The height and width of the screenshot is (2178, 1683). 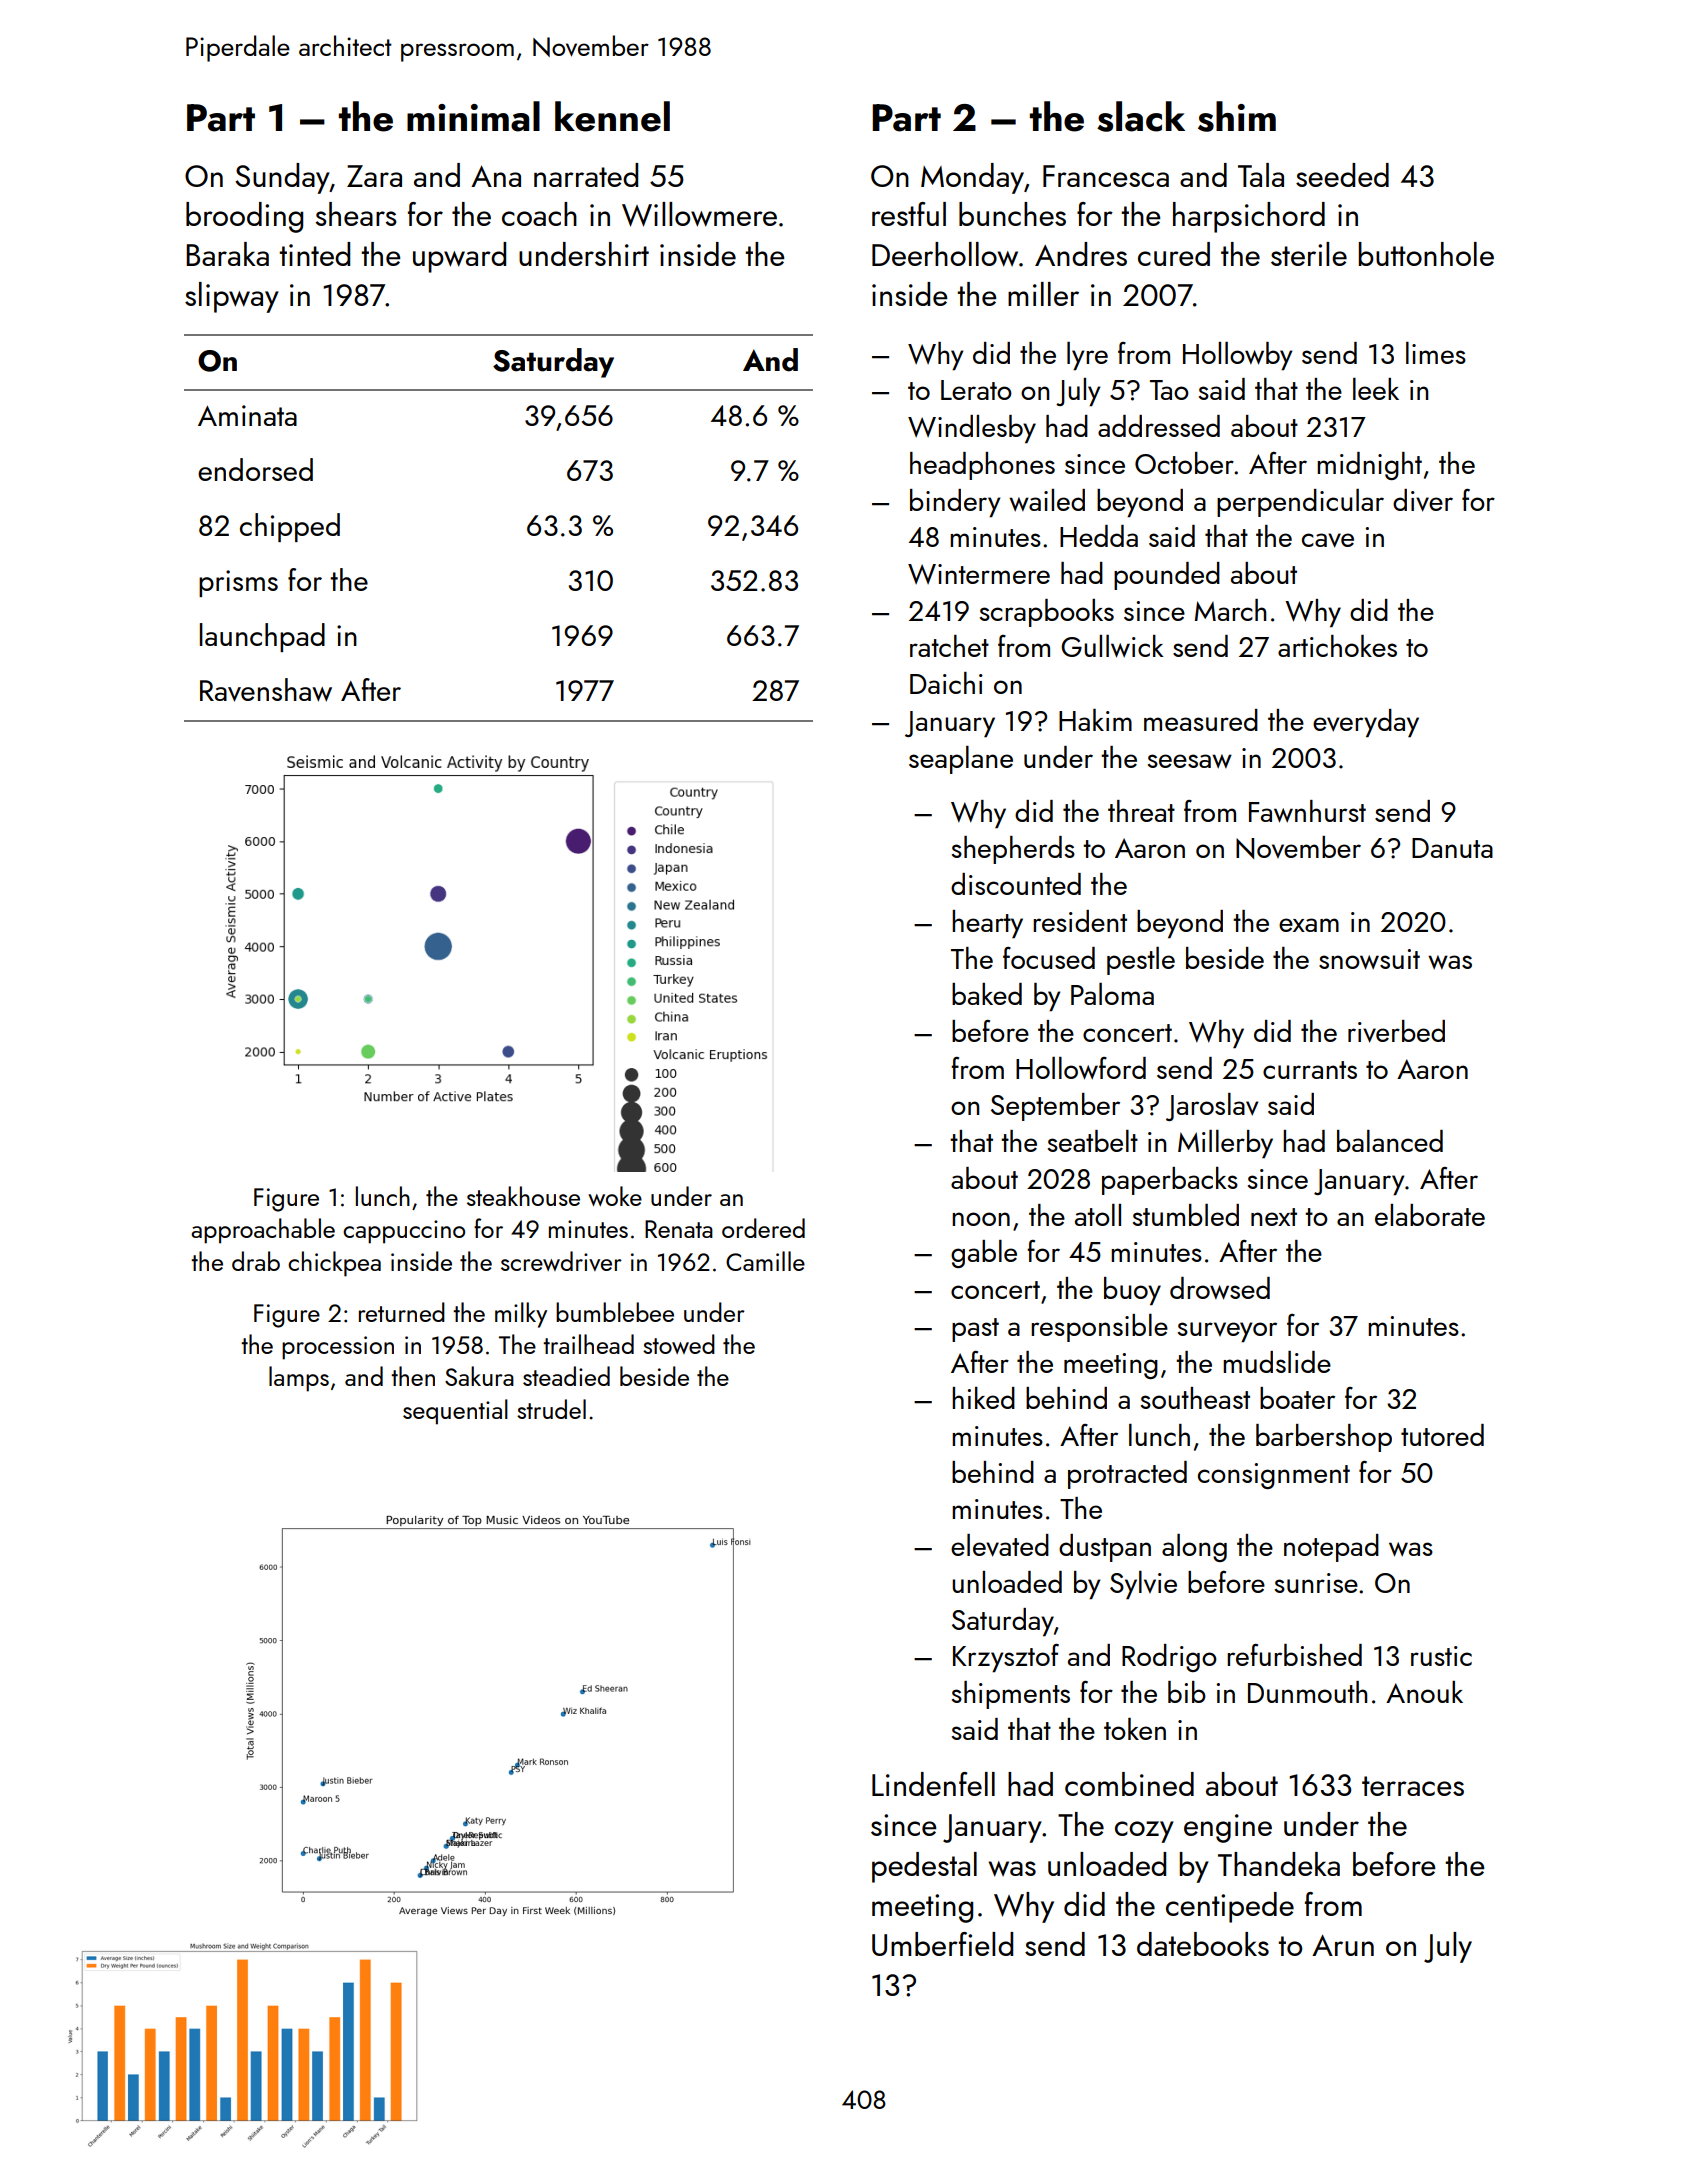 I want to click on bindery, so click(x=955, y=503).
